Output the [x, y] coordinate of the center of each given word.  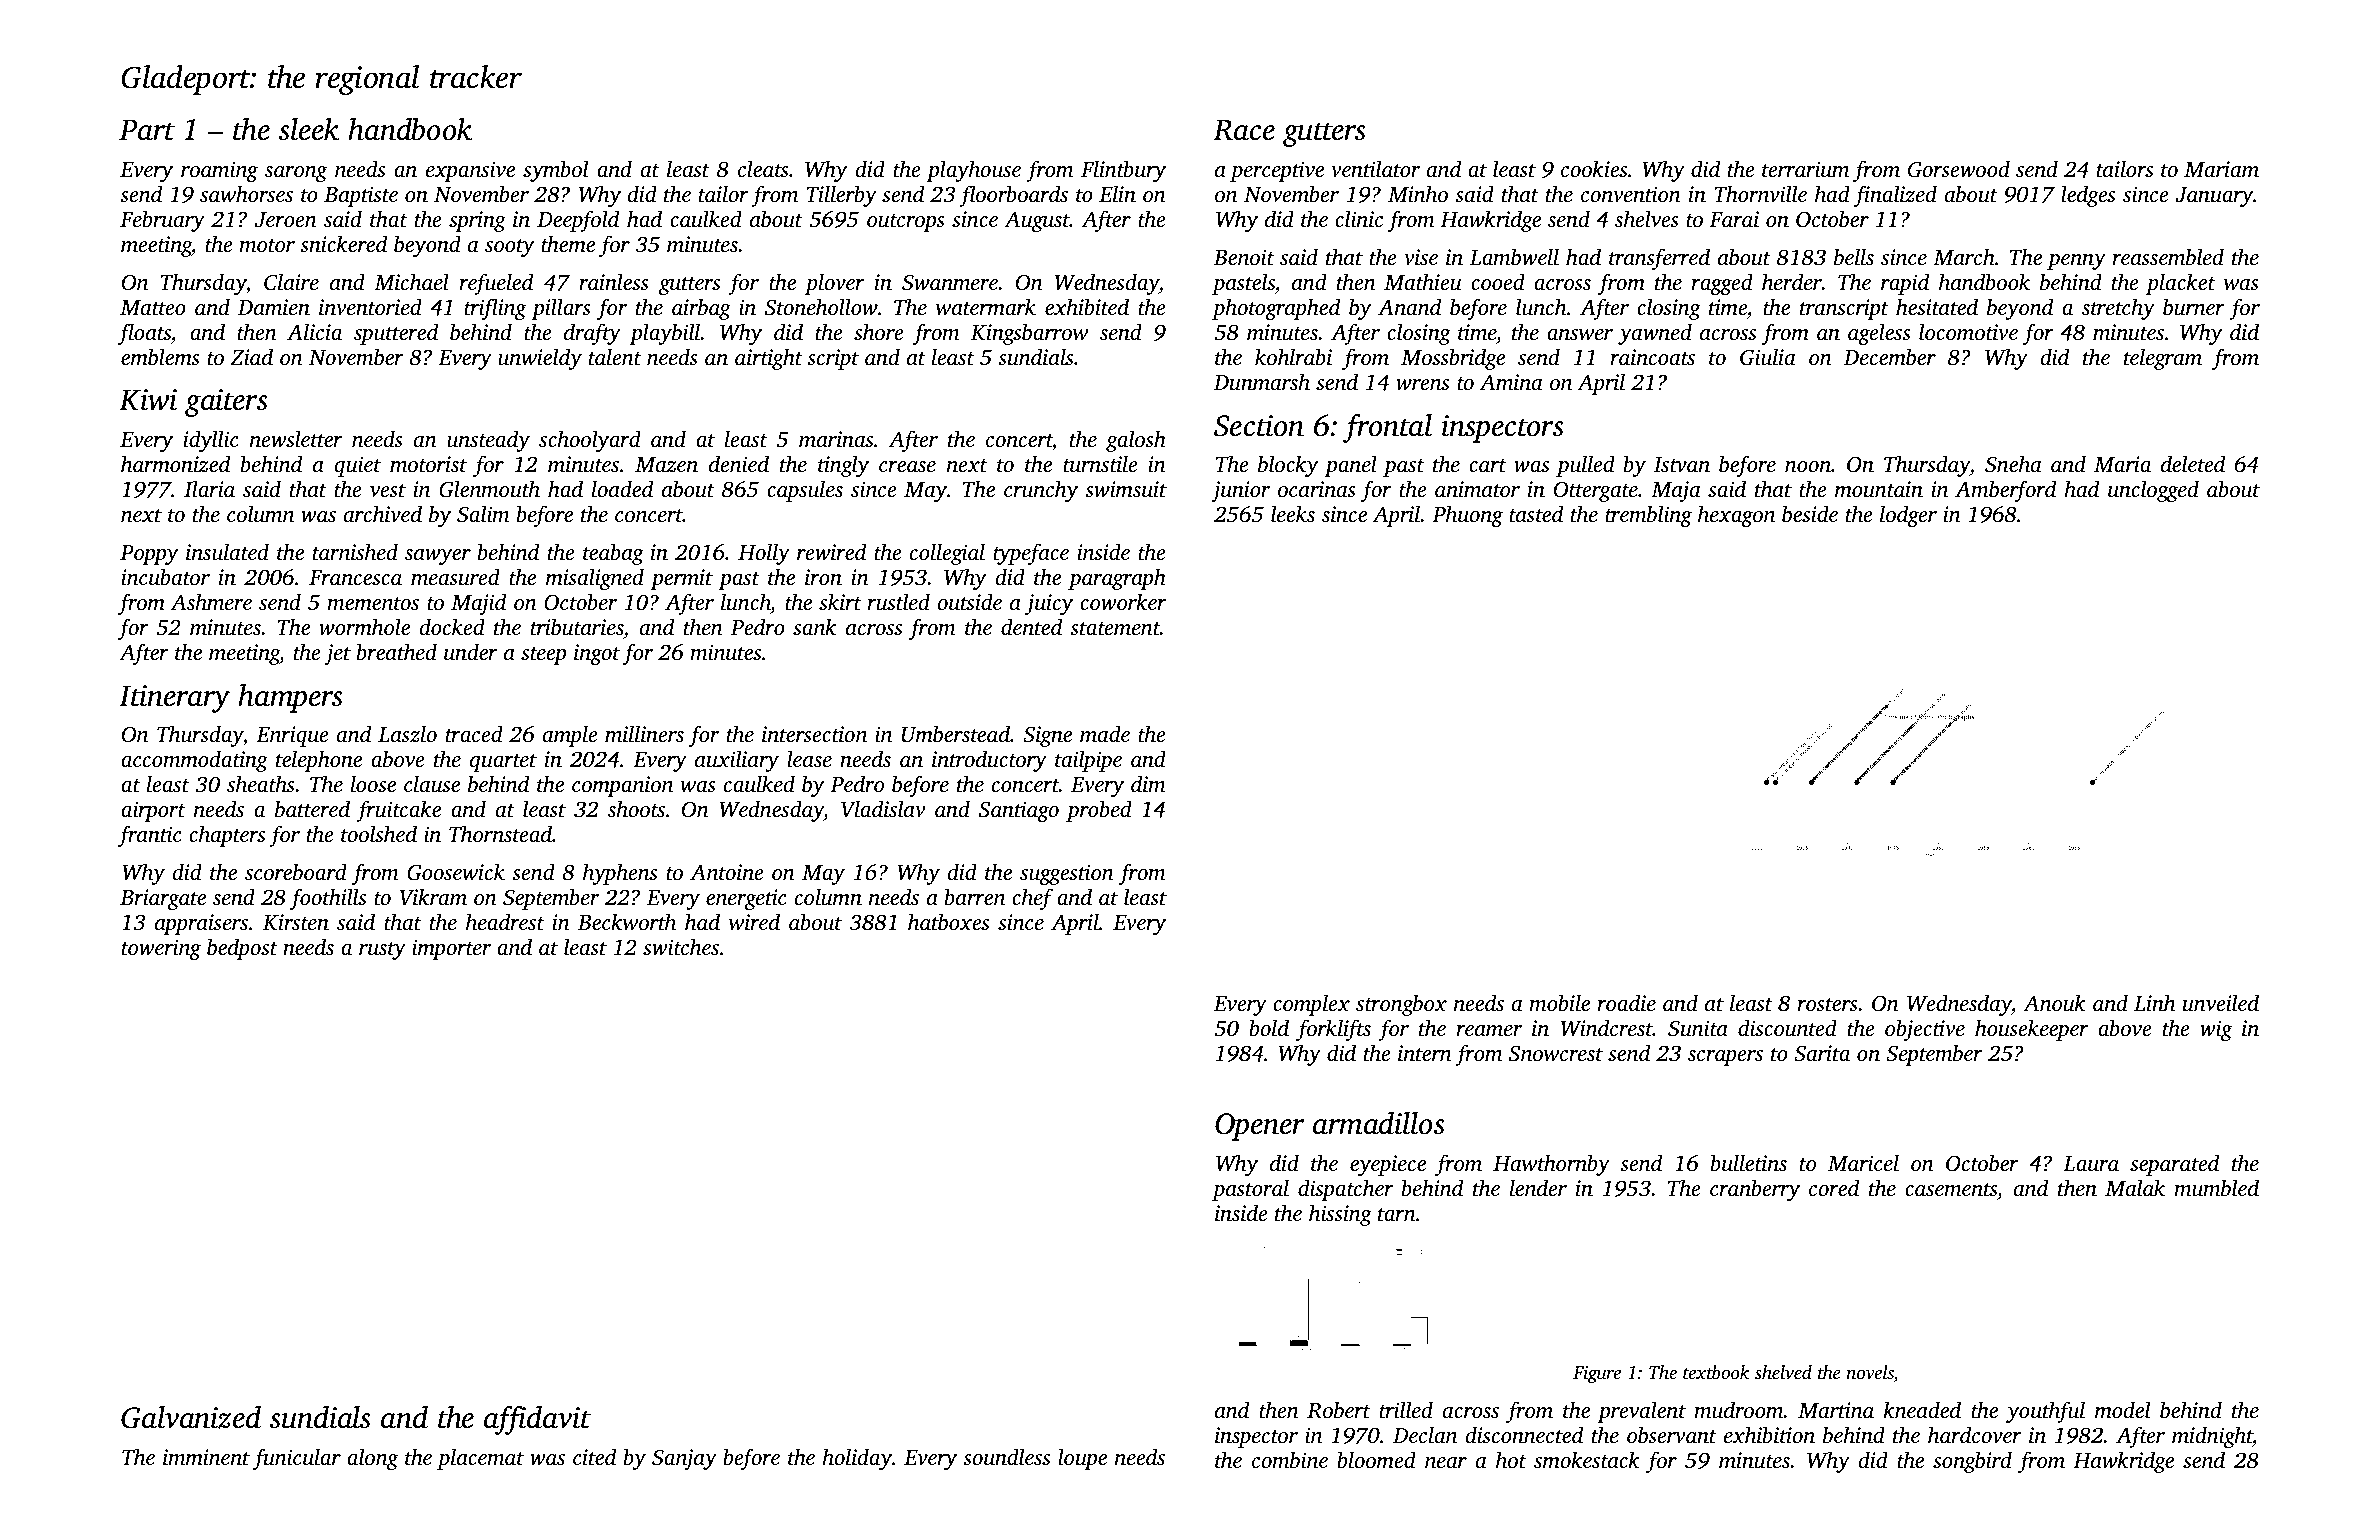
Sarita [1822, 1053]
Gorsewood [1959, 169]
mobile [1559, 1002]
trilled [1406, 1409]
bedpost [242, 949]
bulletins [1749, 1162]
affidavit [537, 1420]
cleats [763, 168]
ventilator [1375, 169]
